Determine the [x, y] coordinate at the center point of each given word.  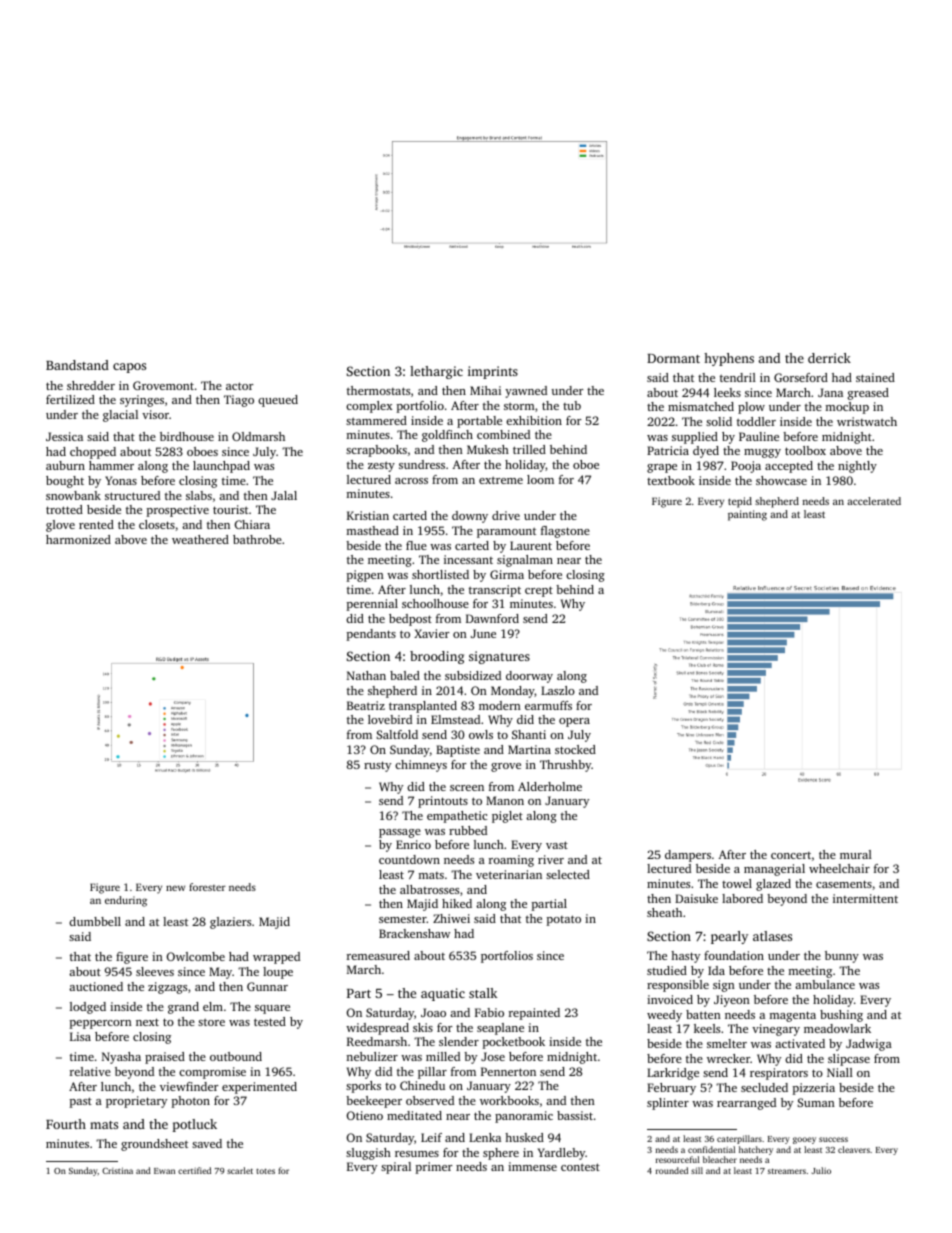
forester [207, 887]
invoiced [670, 999]
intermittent [865, 898]
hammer [111, 465]
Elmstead [455, 719]
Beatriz [366, 705]
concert [791, 855]
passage [400, 833]
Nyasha [121, 1058]
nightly [857, 467]
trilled [529, 449]
